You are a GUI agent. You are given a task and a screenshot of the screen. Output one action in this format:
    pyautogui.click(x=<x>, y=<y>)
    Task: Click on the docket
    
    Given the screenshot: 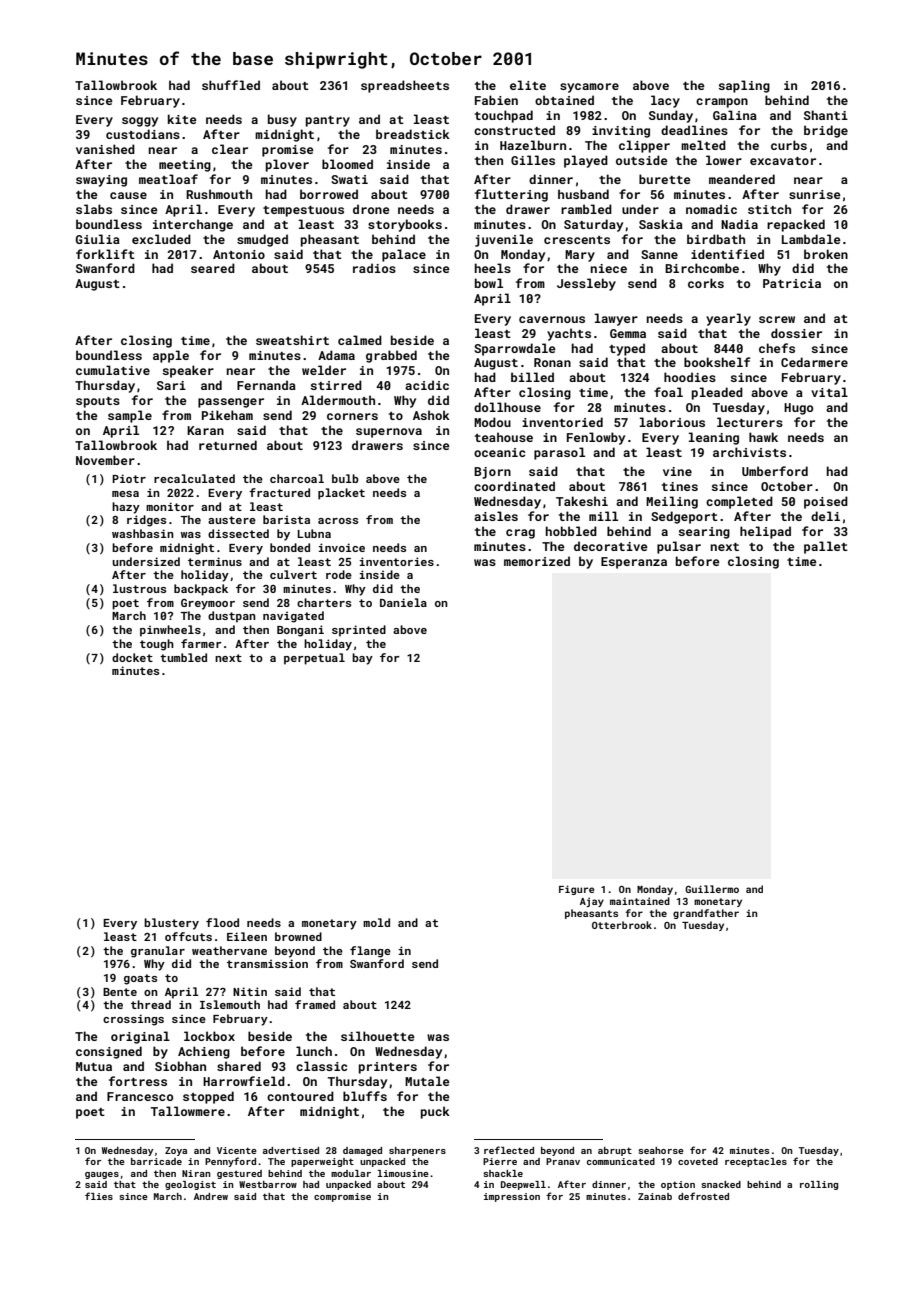 What is the action you would take?
    pyautogui.click(x=132, y=657)
